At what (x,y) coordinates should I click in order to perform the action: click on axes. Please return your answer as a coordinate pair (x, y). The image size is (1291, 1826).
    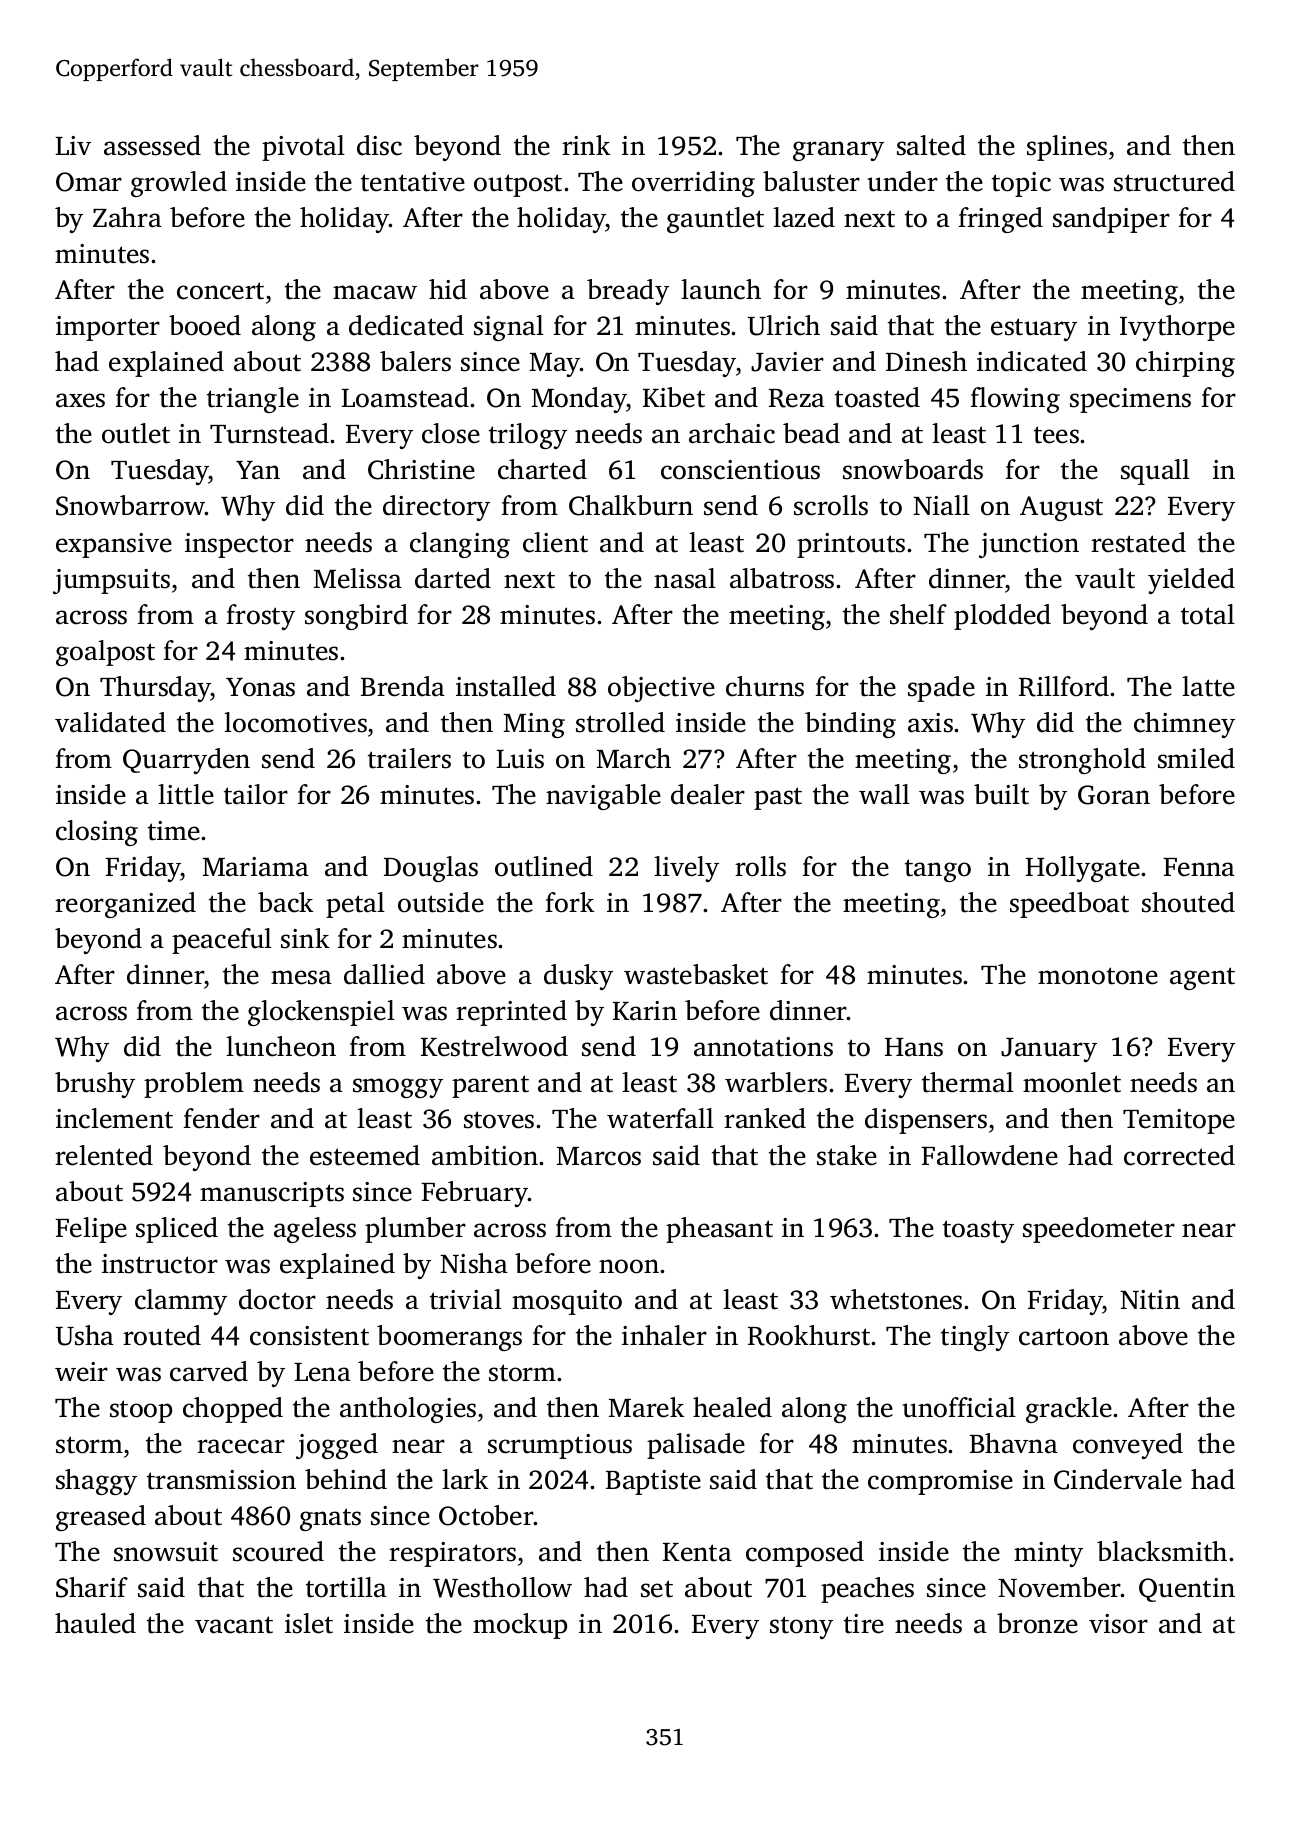
    Looking at the image, I should click on (80, 400).
